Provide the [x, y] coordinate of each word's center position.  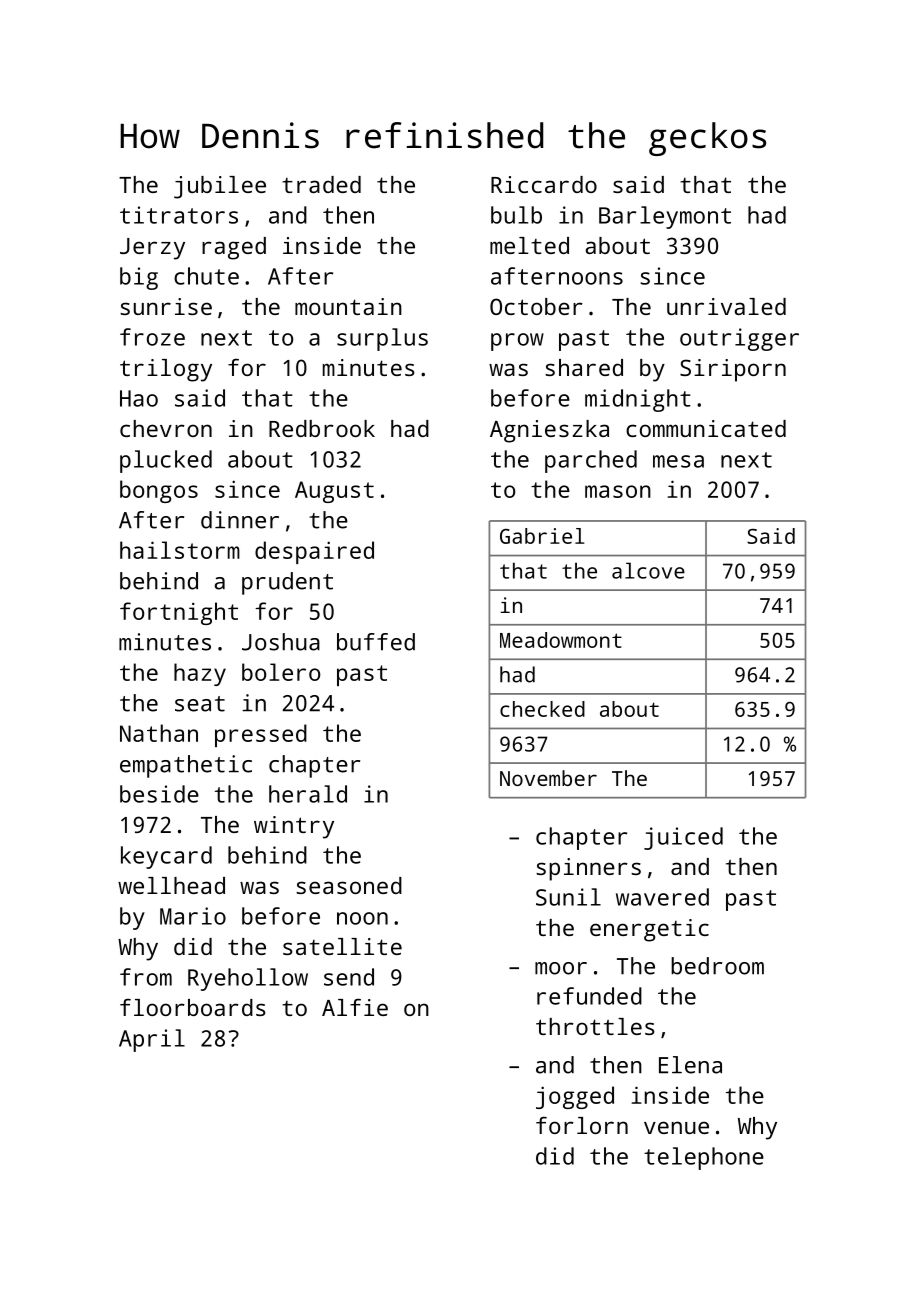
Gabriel [542, 536]
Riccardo [544, 184]
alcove [648, 570]
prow [517, 342]
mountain [348, 306]
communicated [706, 428]
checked [542, 709]
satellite [342, 946]
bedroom [717, 966]
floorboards [193, 1007]
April [152, 1040]
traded [321, 184]
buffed [376, 642]
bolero [281, 672]
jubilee [220, 187]
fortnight [179, 613]
